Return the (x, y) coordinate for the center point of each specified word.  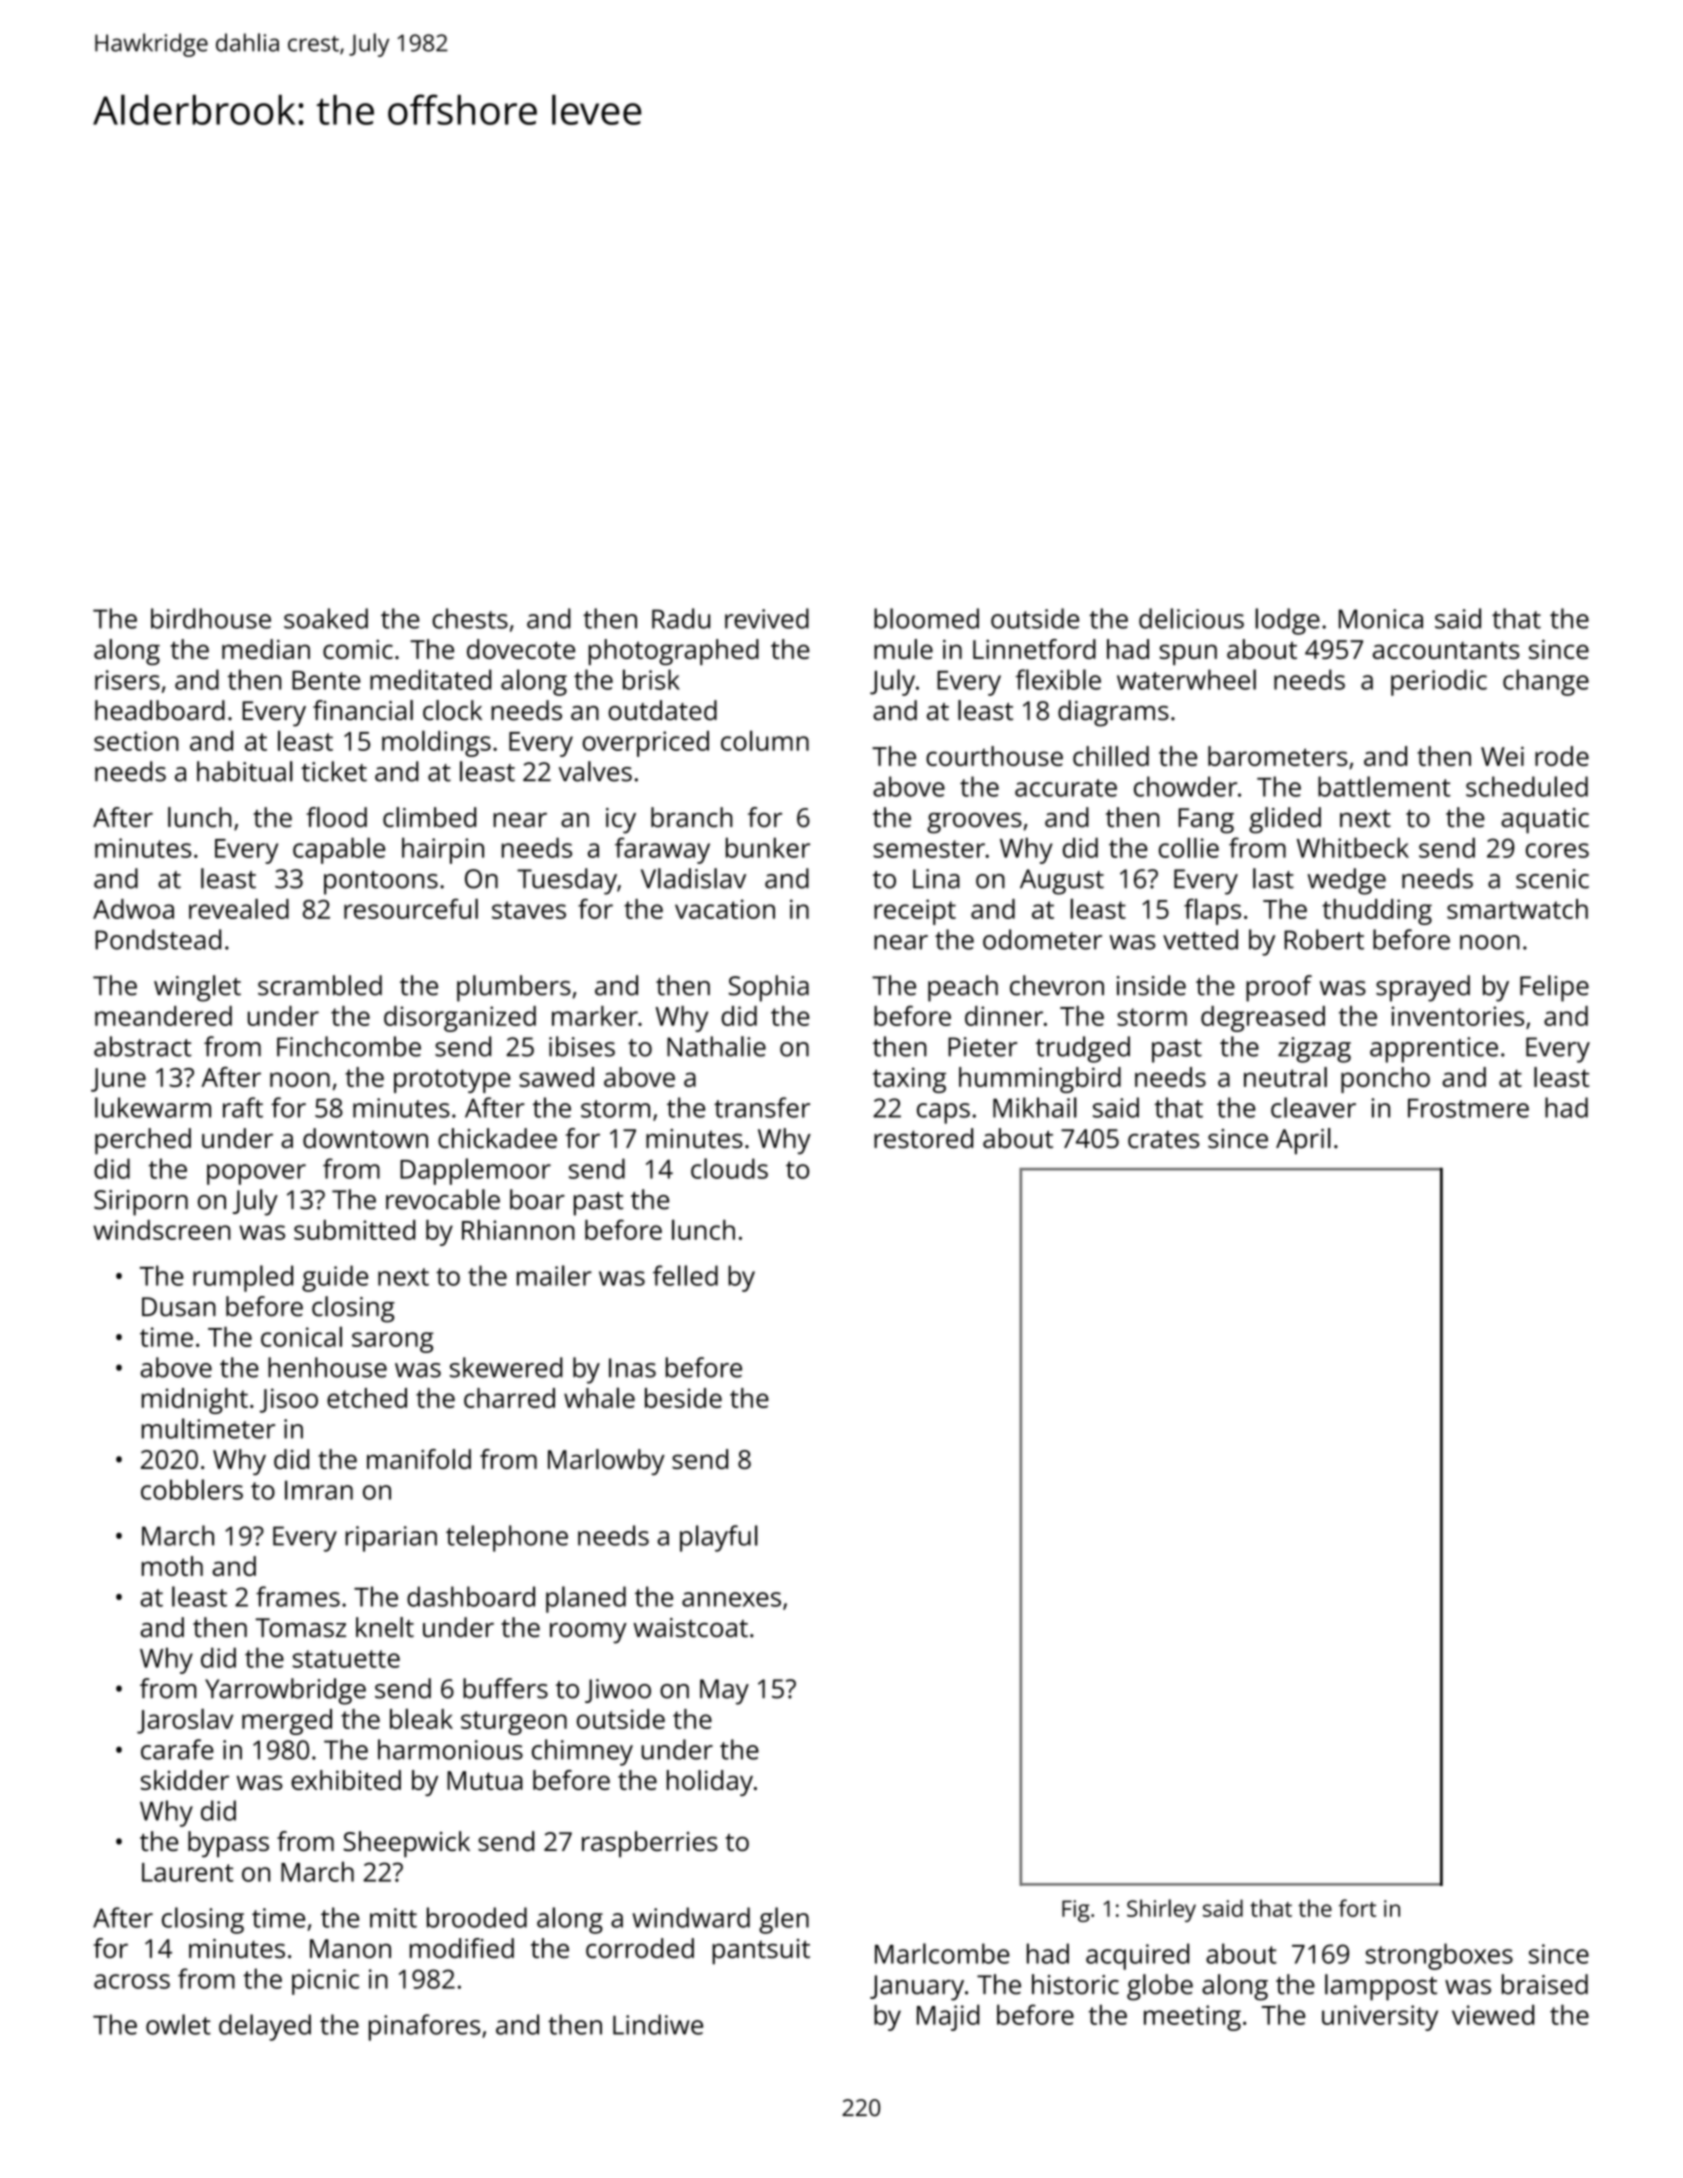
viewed (1493, 2015)
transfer (762, 1107)
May (724, 1692)
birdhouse (211, 618)
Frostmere (1468, 1108)
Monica (1381, 619)
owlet (178, 2024)
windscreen (162, 1230)
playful (719, 1538)
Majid (948, 2018)
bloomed (926, 618)
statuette (346, 1659)
